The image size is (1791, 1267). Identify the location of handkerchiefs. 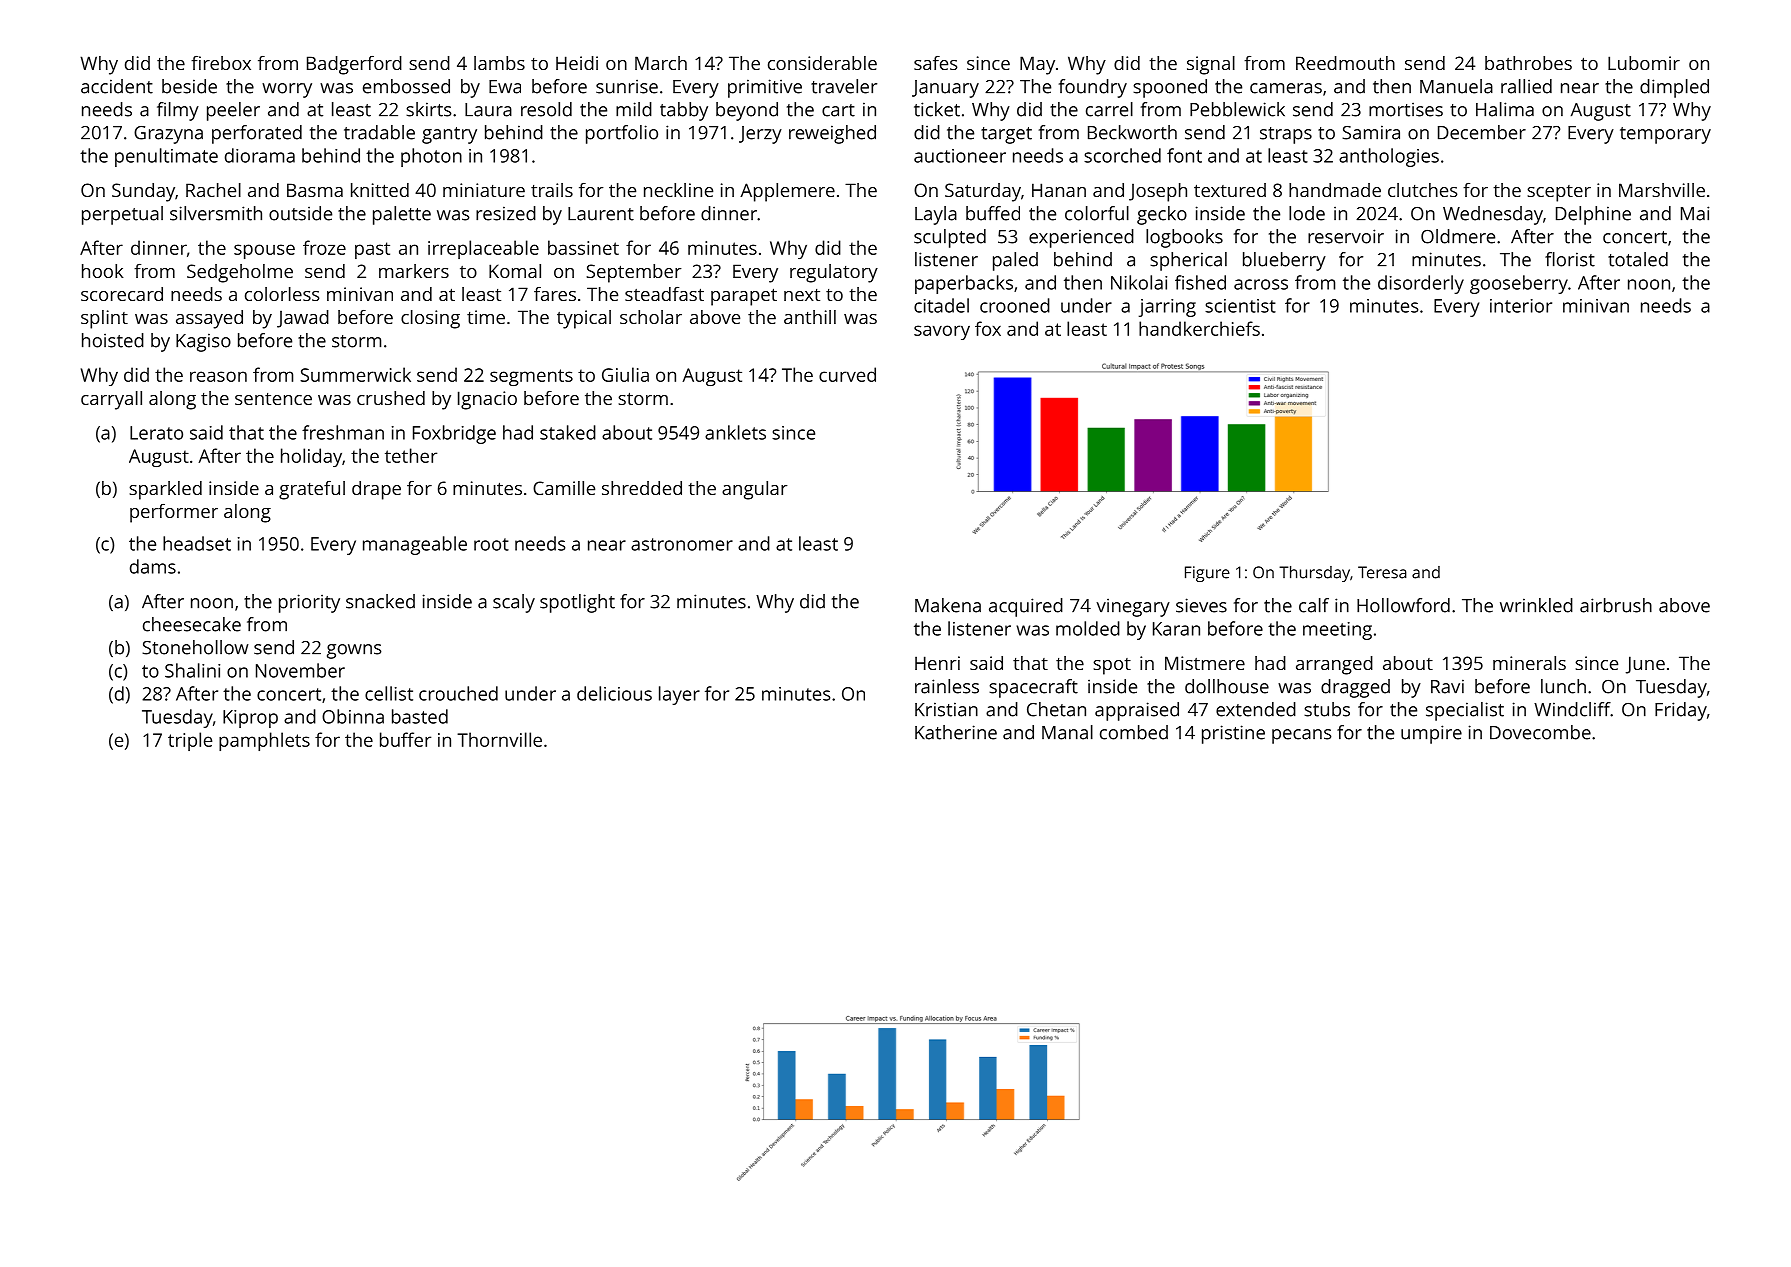
(1199, 328).
